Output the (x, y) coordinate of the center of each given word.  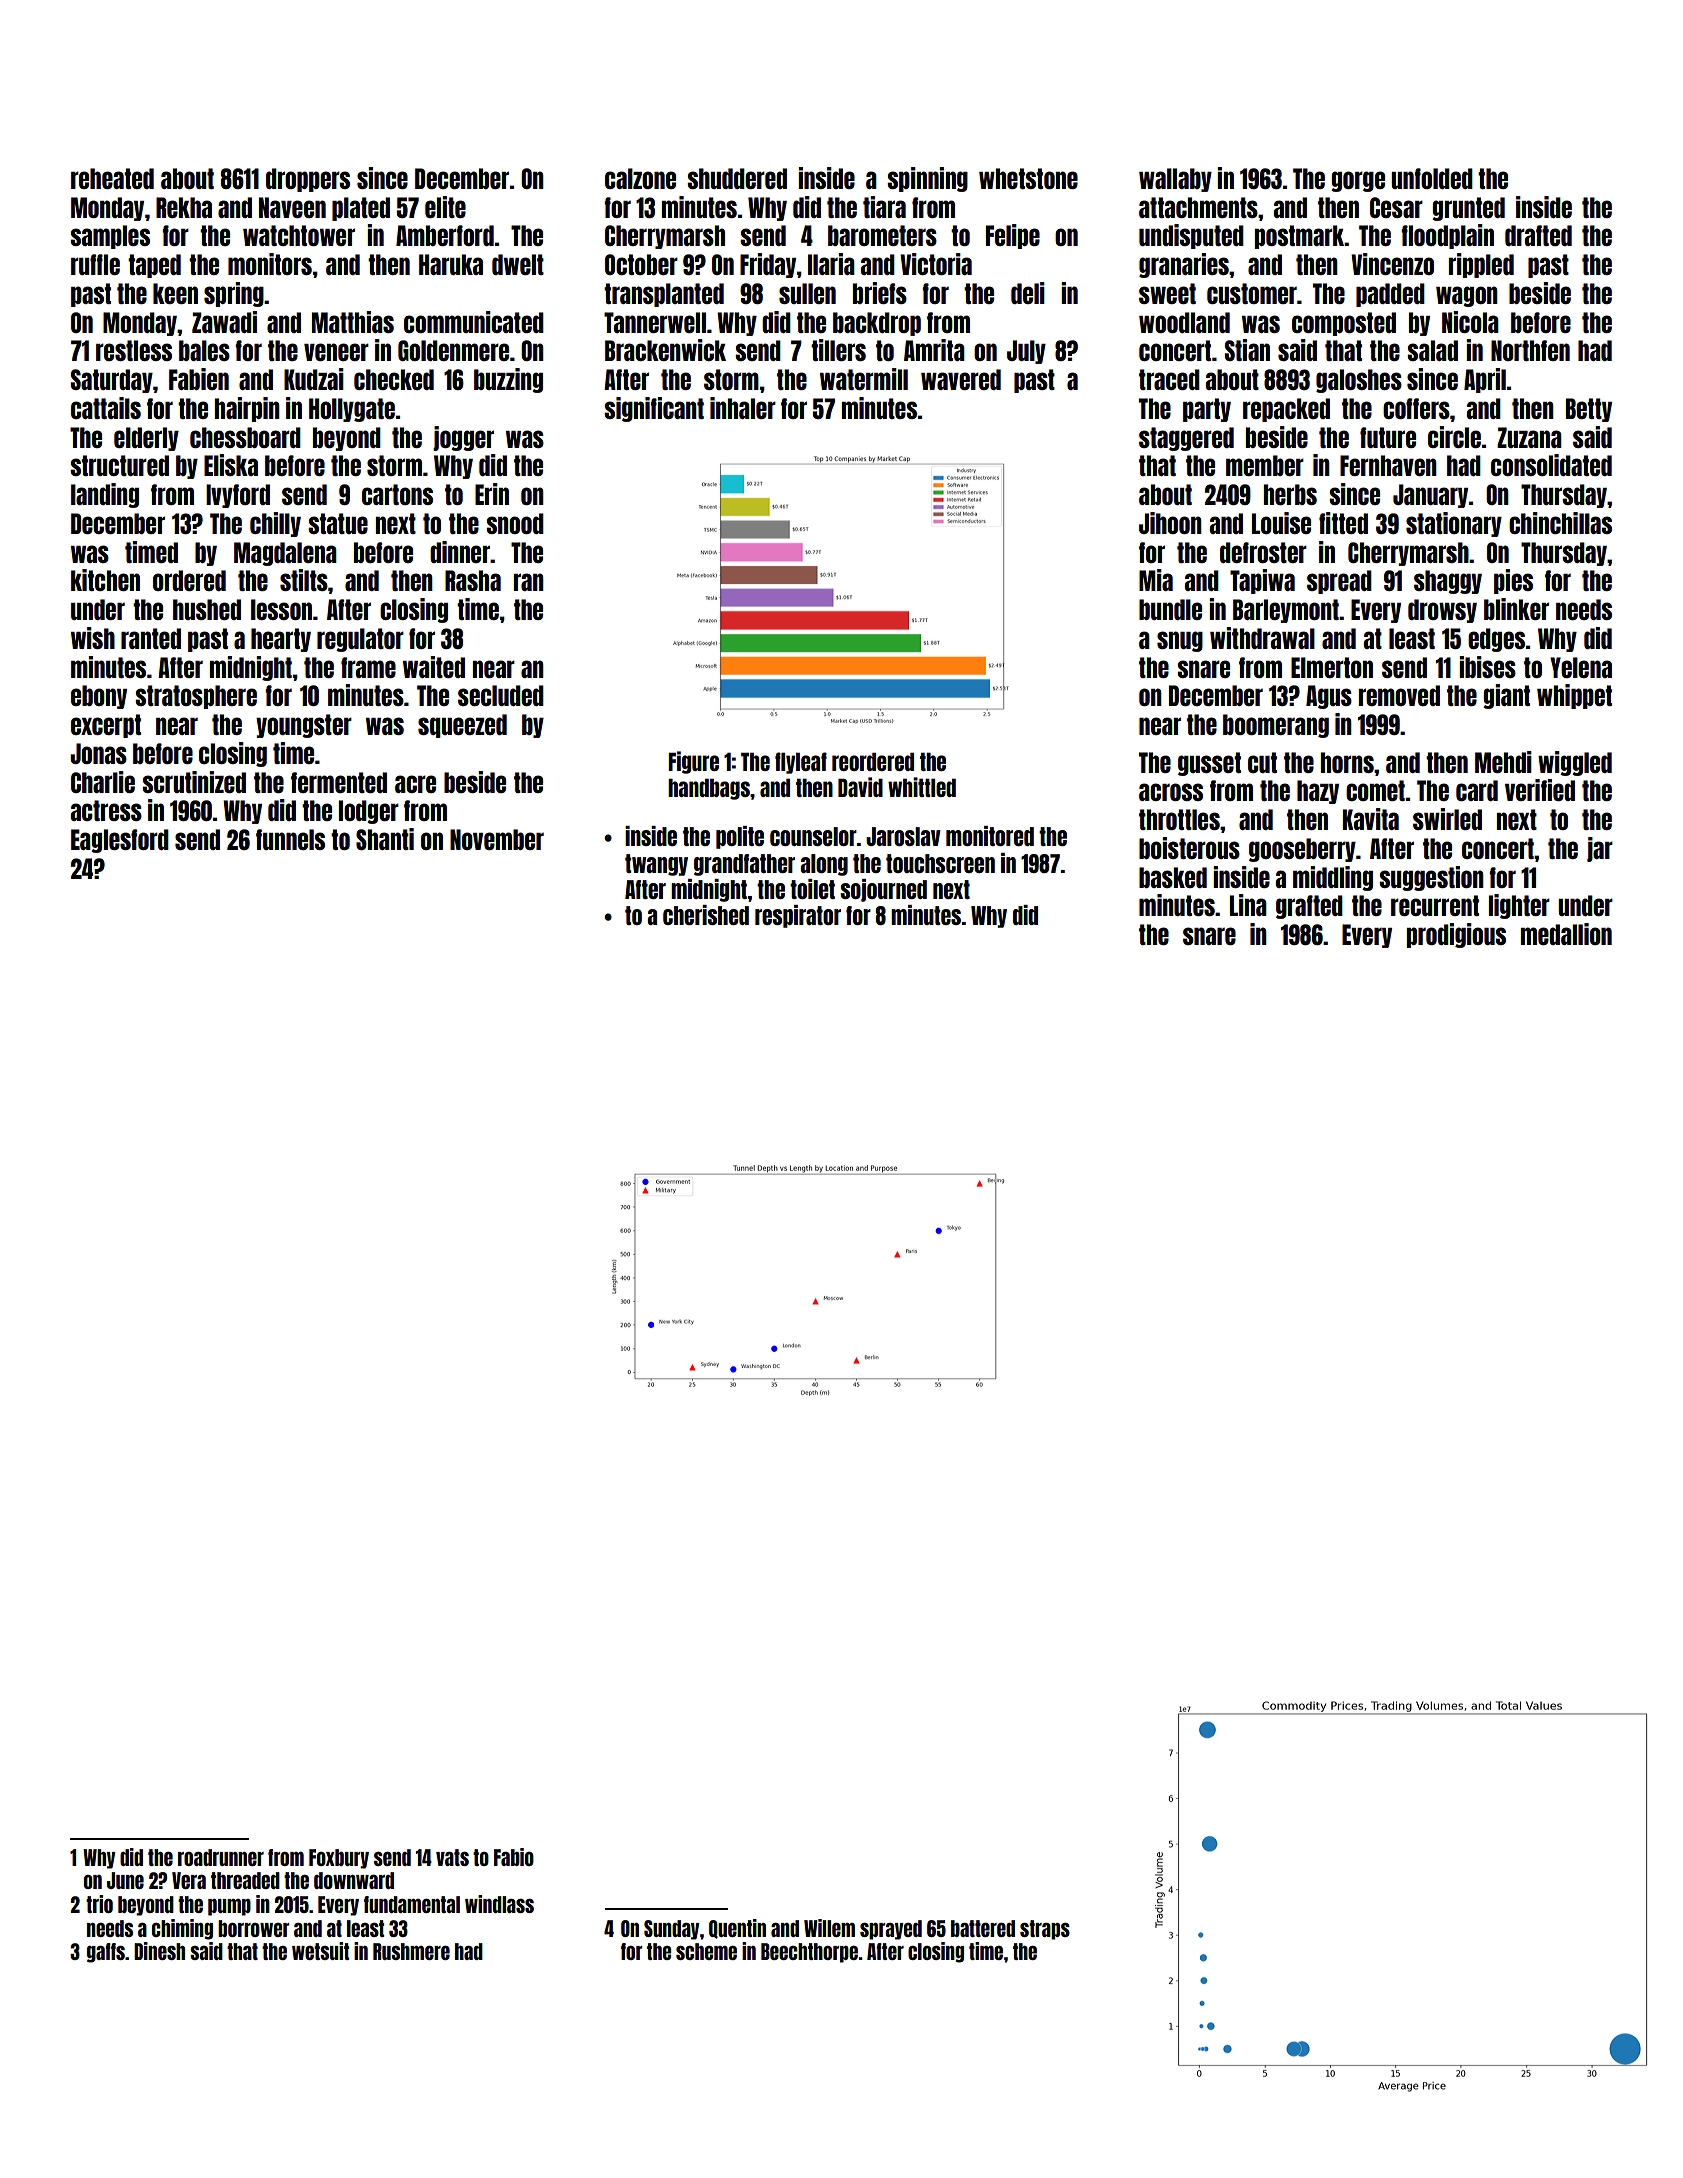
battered (983, 1928)
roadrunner (221, 1857)
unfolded (1432, 178)
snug (1180, 641)
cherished (706, 915)
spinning (927, 179)
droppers (308, 180)
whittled (922, 787)
